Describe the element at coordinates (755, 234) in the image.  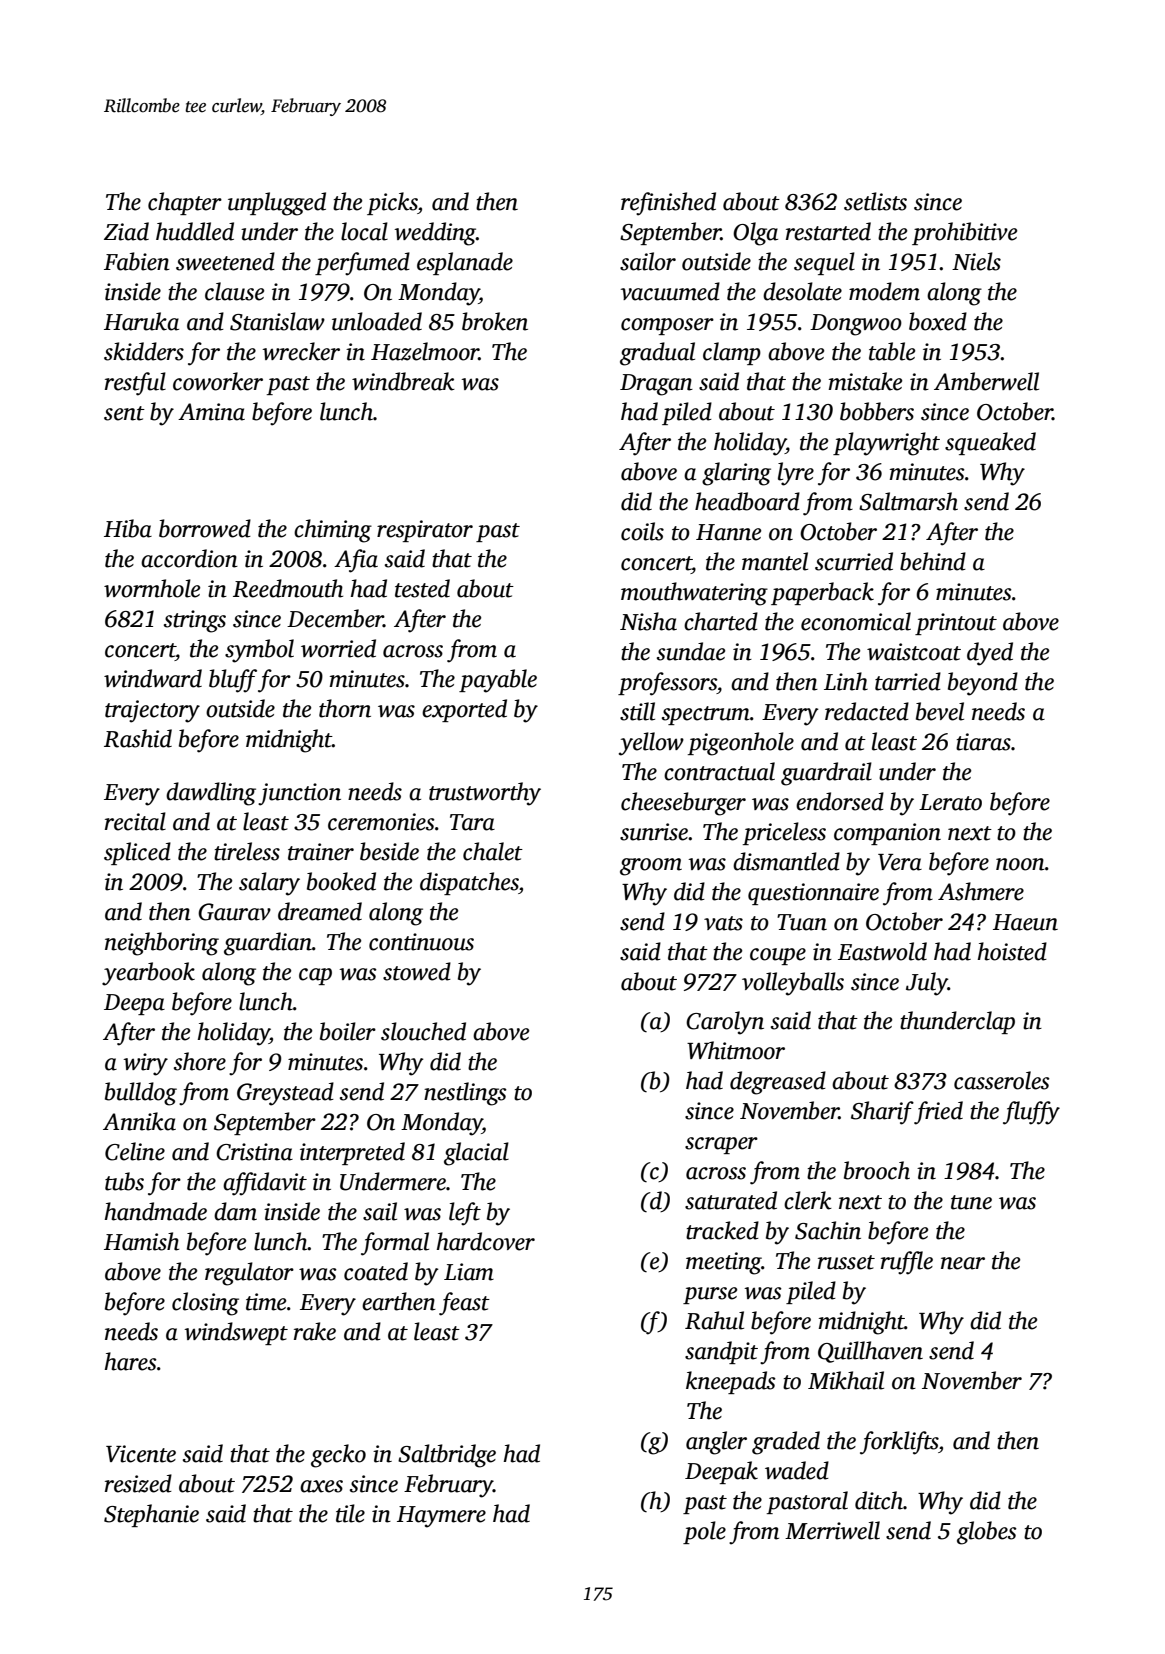
I see `Olga` at that location.
